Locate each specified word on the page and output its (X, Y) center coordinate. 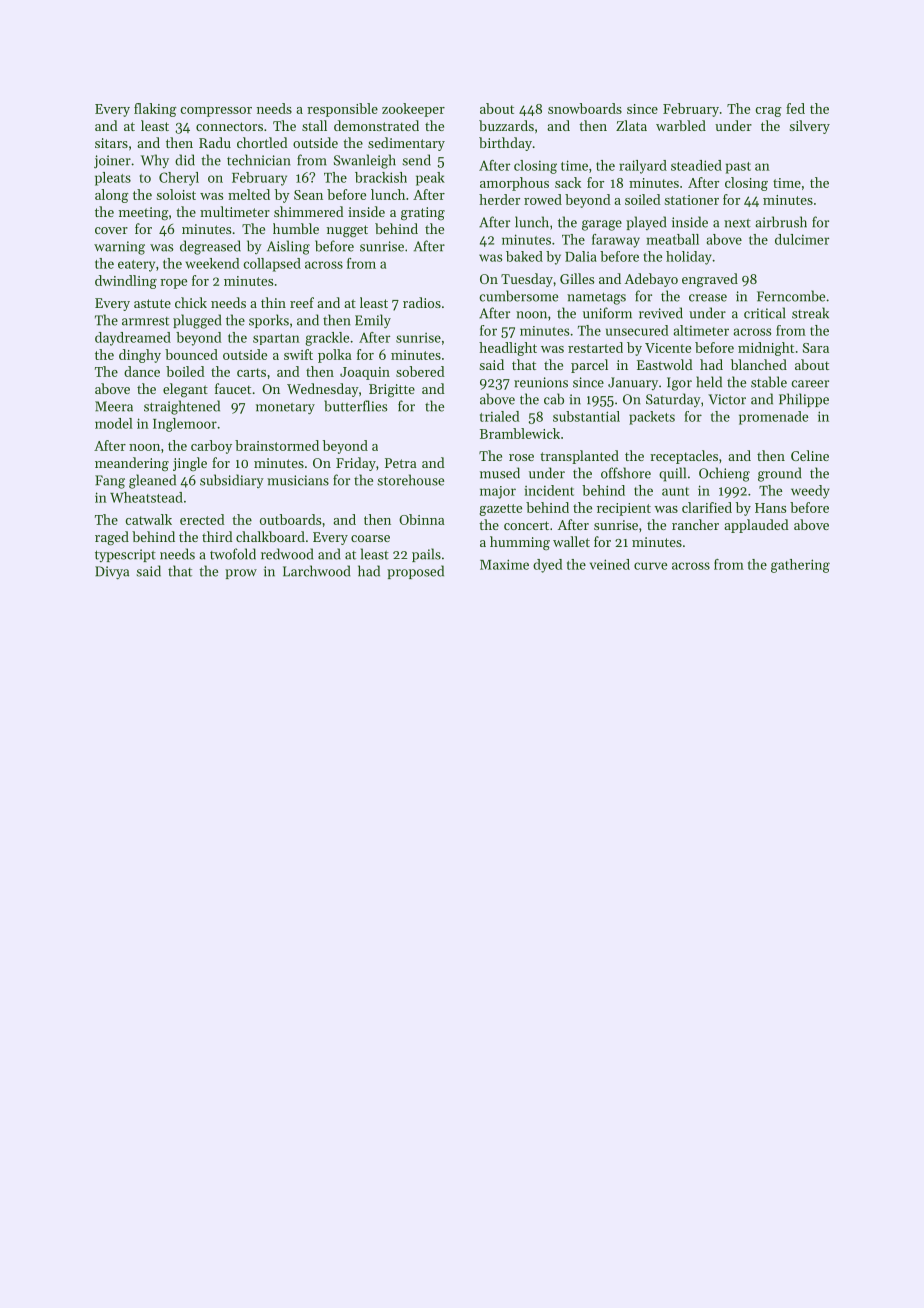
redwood (287, 554)
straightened (182, 407)
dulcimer (802, 239)
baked (524, 256)
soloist (176, 194)
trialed (499, 416)
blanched (759, 364)
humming (520, 543)
